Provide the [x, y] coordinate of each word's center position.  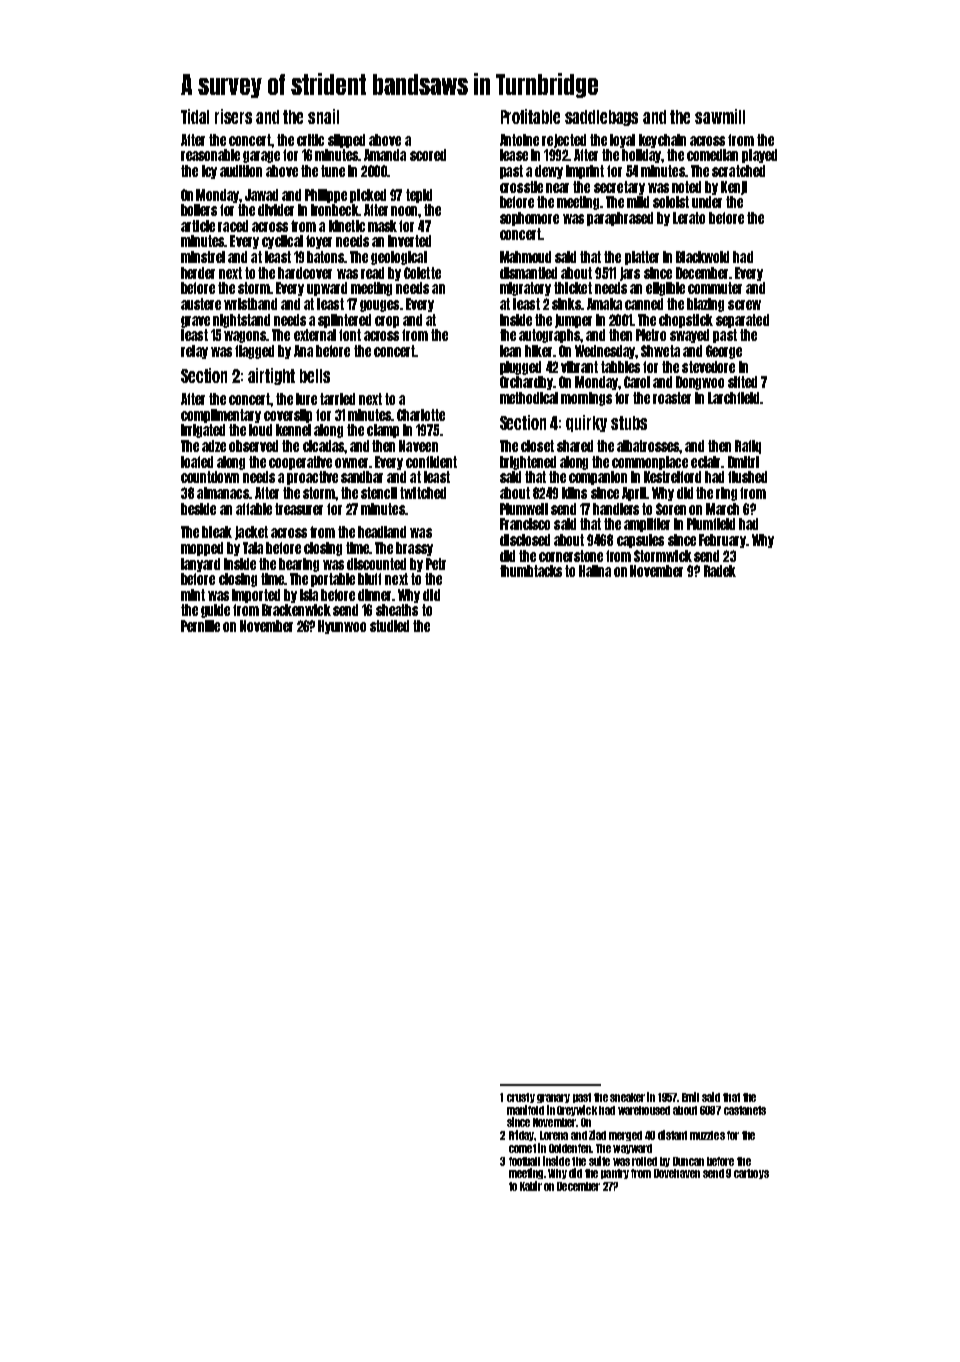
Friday [522, 1135]
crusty [521, 1098]
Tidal [195, 116]
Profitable [530, 116]
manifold [525, 1110]
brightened [528, 463]
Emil [690, 1097]
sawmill [720, 116]
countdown [210, 477]
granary [553, 1098]
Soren [671, 509]
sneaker [627, 1097]
